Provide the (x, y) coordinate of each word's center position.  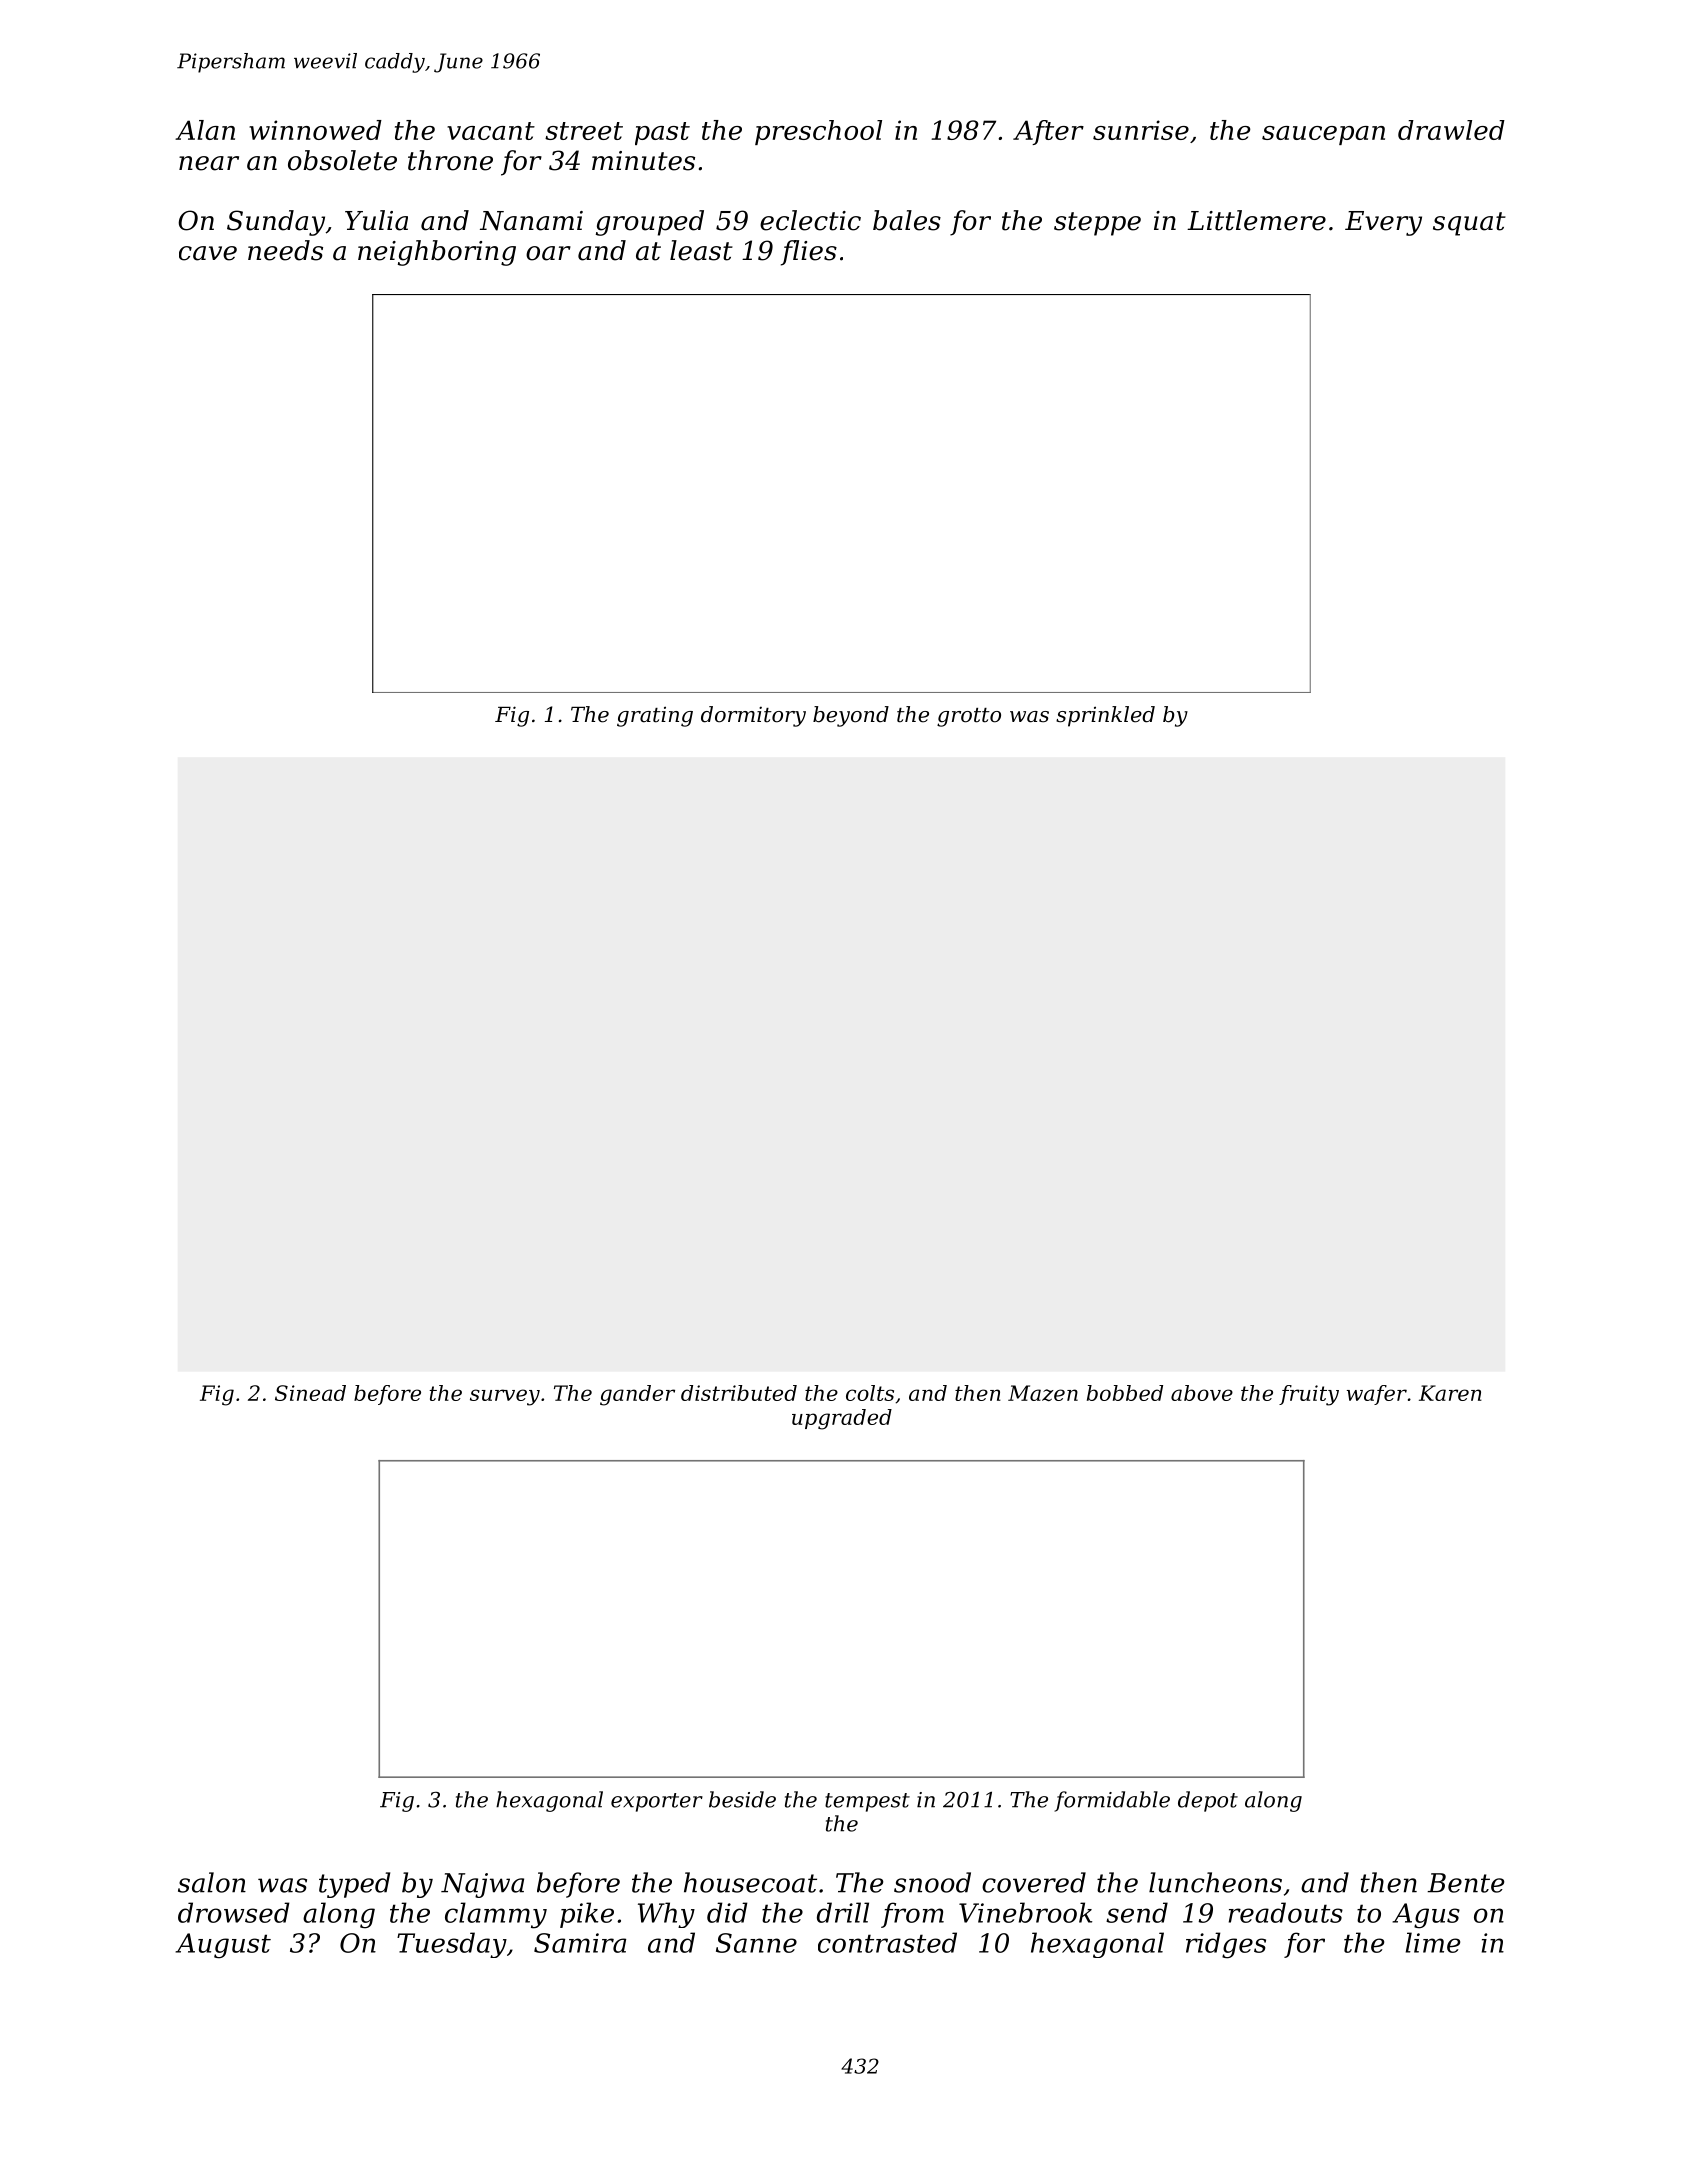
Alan (205, 130)
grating (655, 716)
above (1202, 1393)
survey (505, 1397)
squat (1469, 224)
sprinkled (1105, 716)
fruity (1309, 1395)
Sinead (310, 1393)
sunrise (1141, 130)
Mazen (1043, 1393)
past (662, 133)
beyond (851, 716)
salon (212, 1882)
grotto (969, 717)
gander (637, 1395)
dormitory (753, 716)
